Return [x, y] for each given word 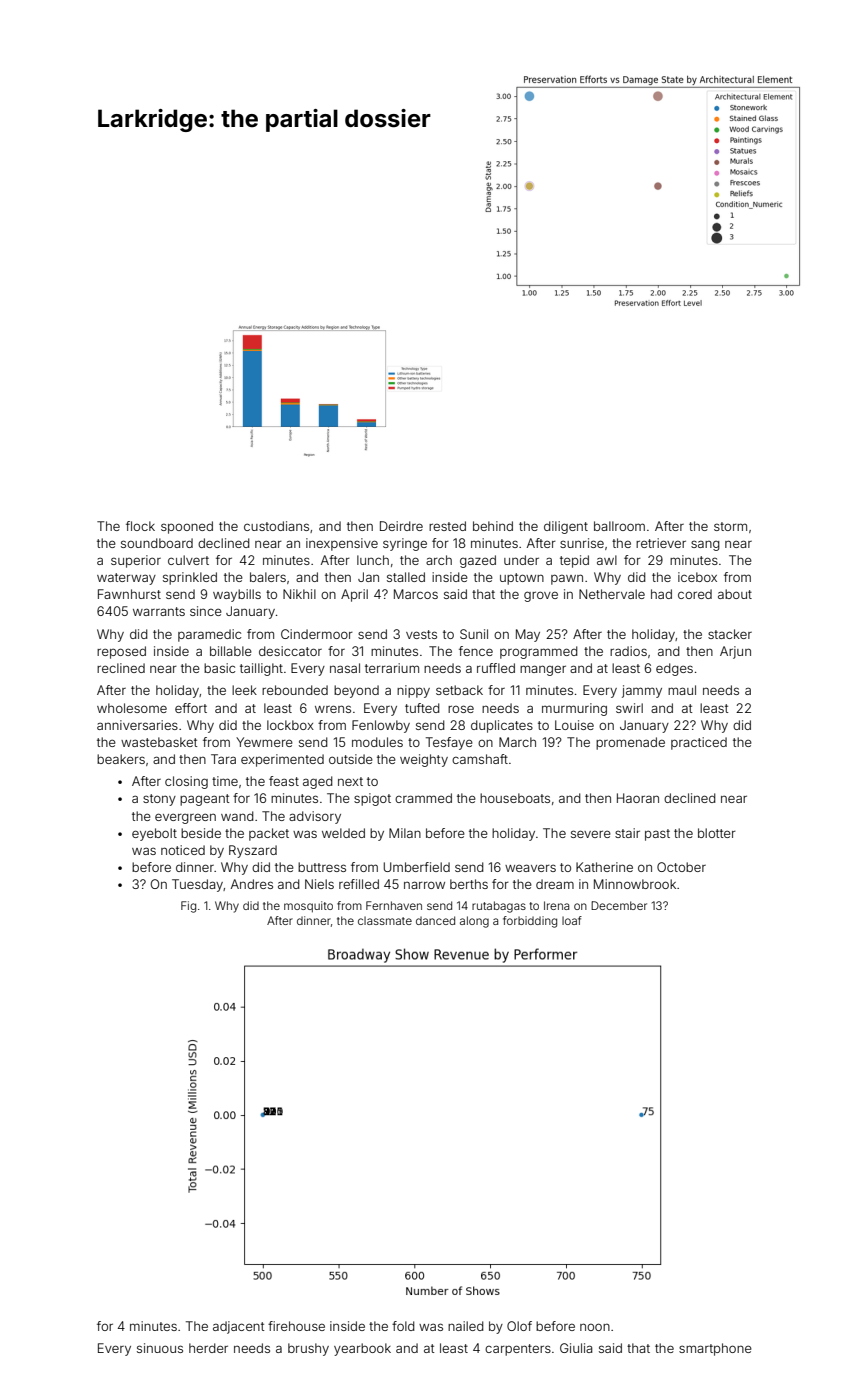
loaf [572, 920]
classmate [385, 920]
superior [136, 561]
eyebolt [154, 834]
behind [493, 526]
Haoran [638, 798]
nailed [466, 1326]
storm [730, 526]
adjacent [238, 1327]
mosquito [308, 907]
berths [469, 884]
